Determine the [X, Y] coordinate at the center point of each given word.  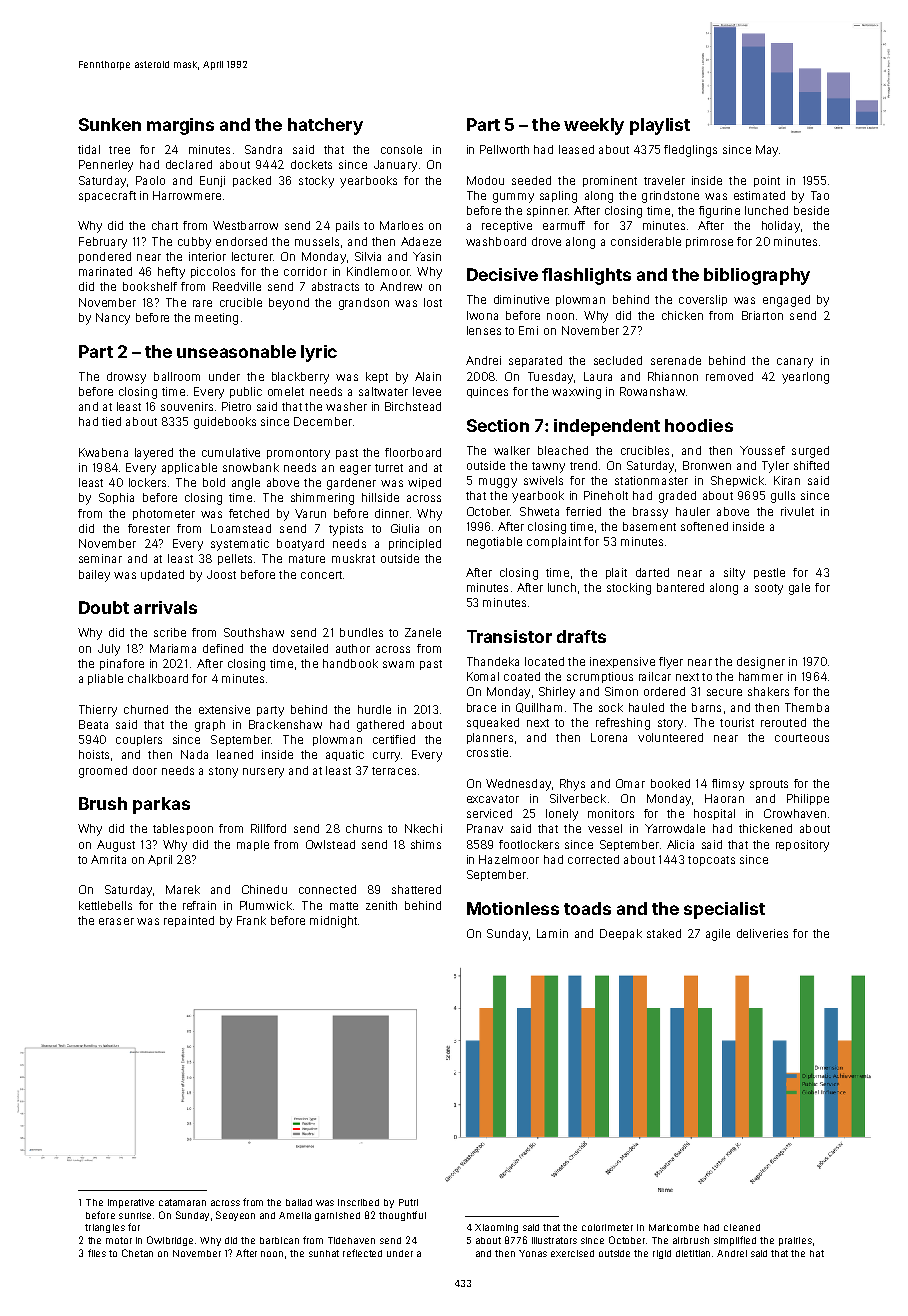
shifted [811, 465]
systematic [240, 545]
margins [180, 126]
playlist [660, 126]
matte [344, 906]
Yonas [533, 1253]
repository [802, 846]
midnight [333, 922]
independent [607, 427]
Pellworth [504, 149]
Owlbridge [170, 1241]
